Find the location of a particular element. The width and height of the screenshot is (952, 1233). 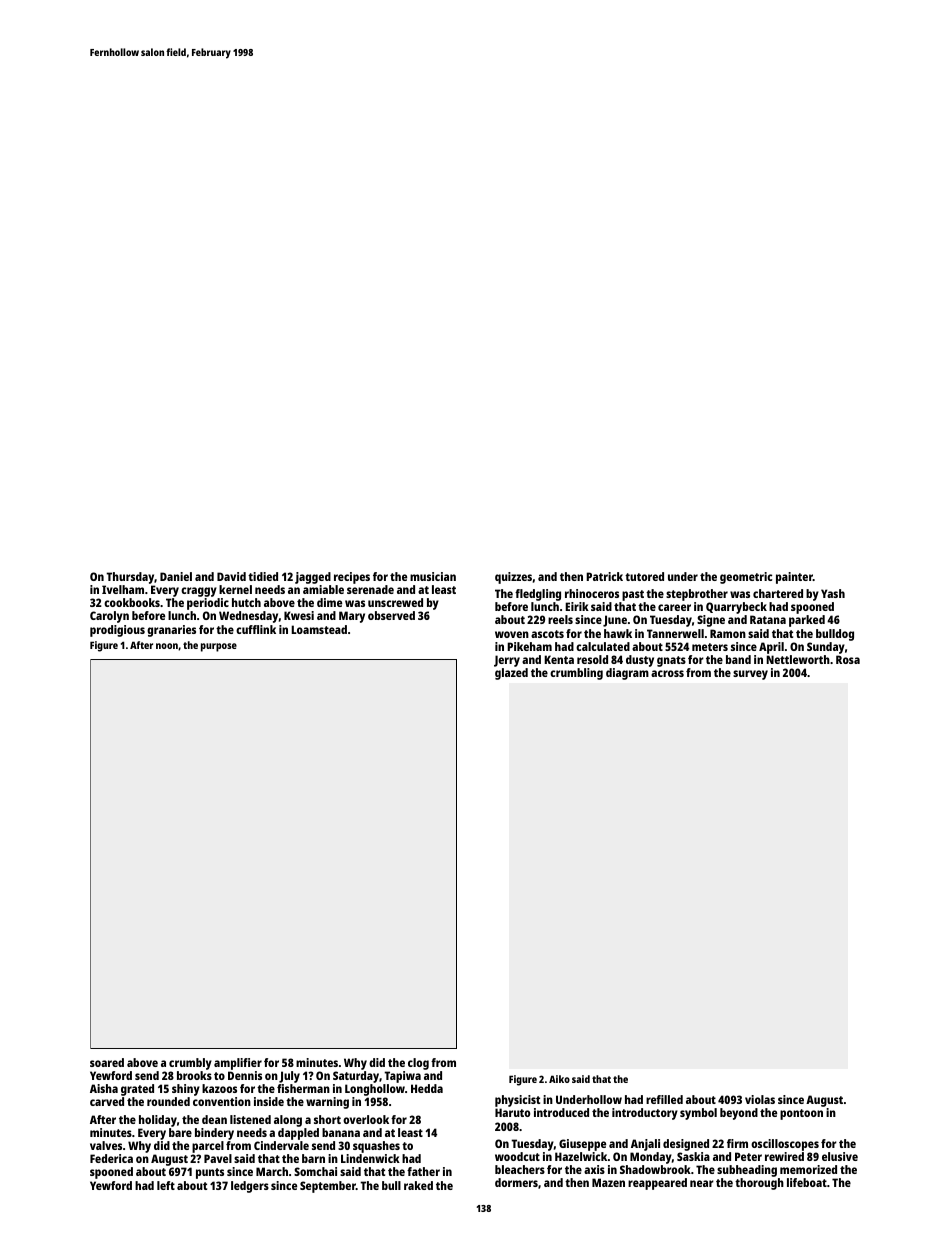

Mazen is located at coordinates (608, 1182).
